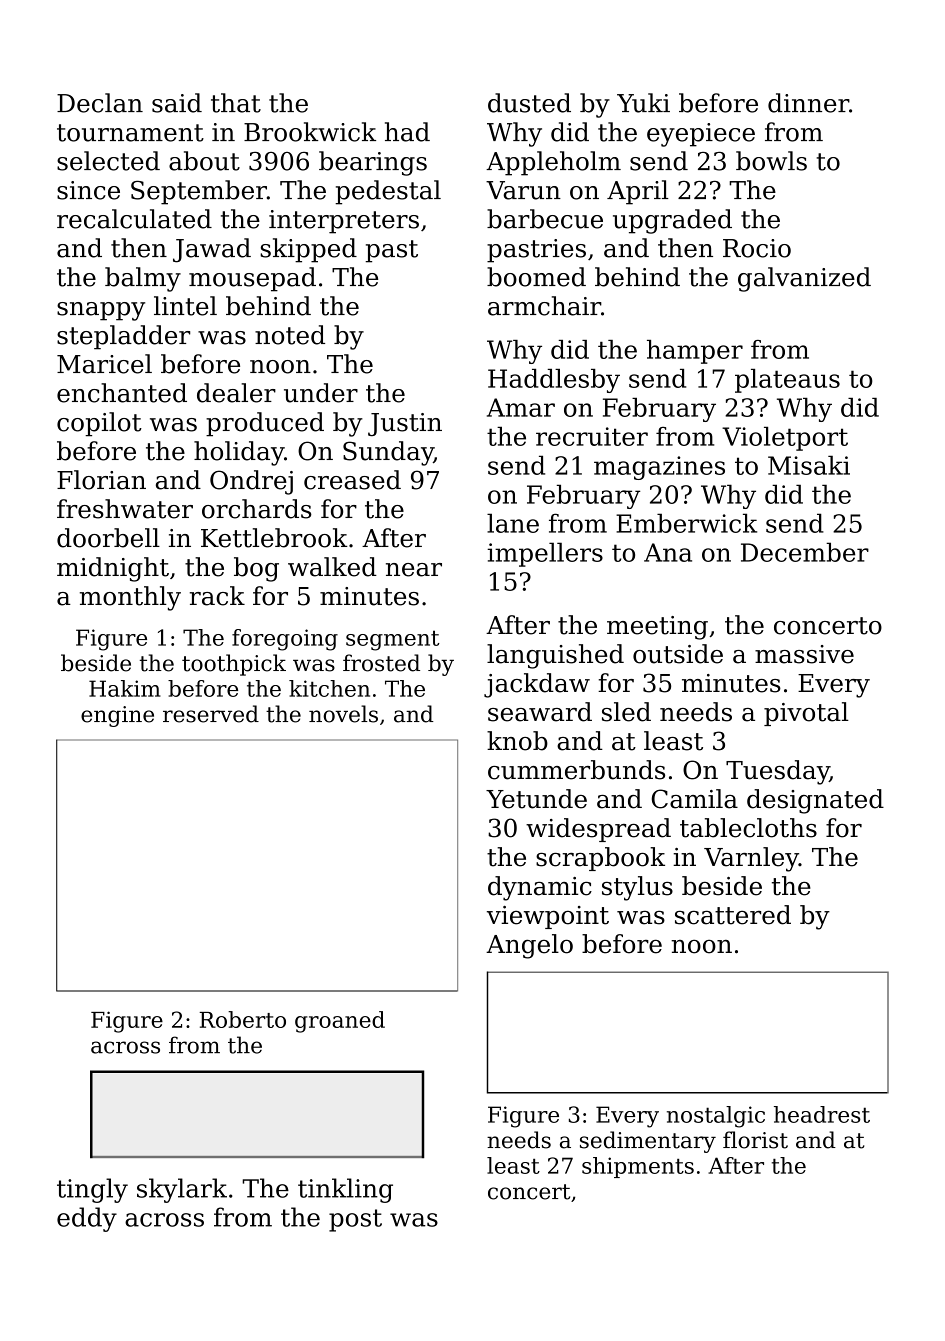 Image resolution: width=945 pixels, height=1341 pixels. I want to click on skylark, so click(182, 1190).
